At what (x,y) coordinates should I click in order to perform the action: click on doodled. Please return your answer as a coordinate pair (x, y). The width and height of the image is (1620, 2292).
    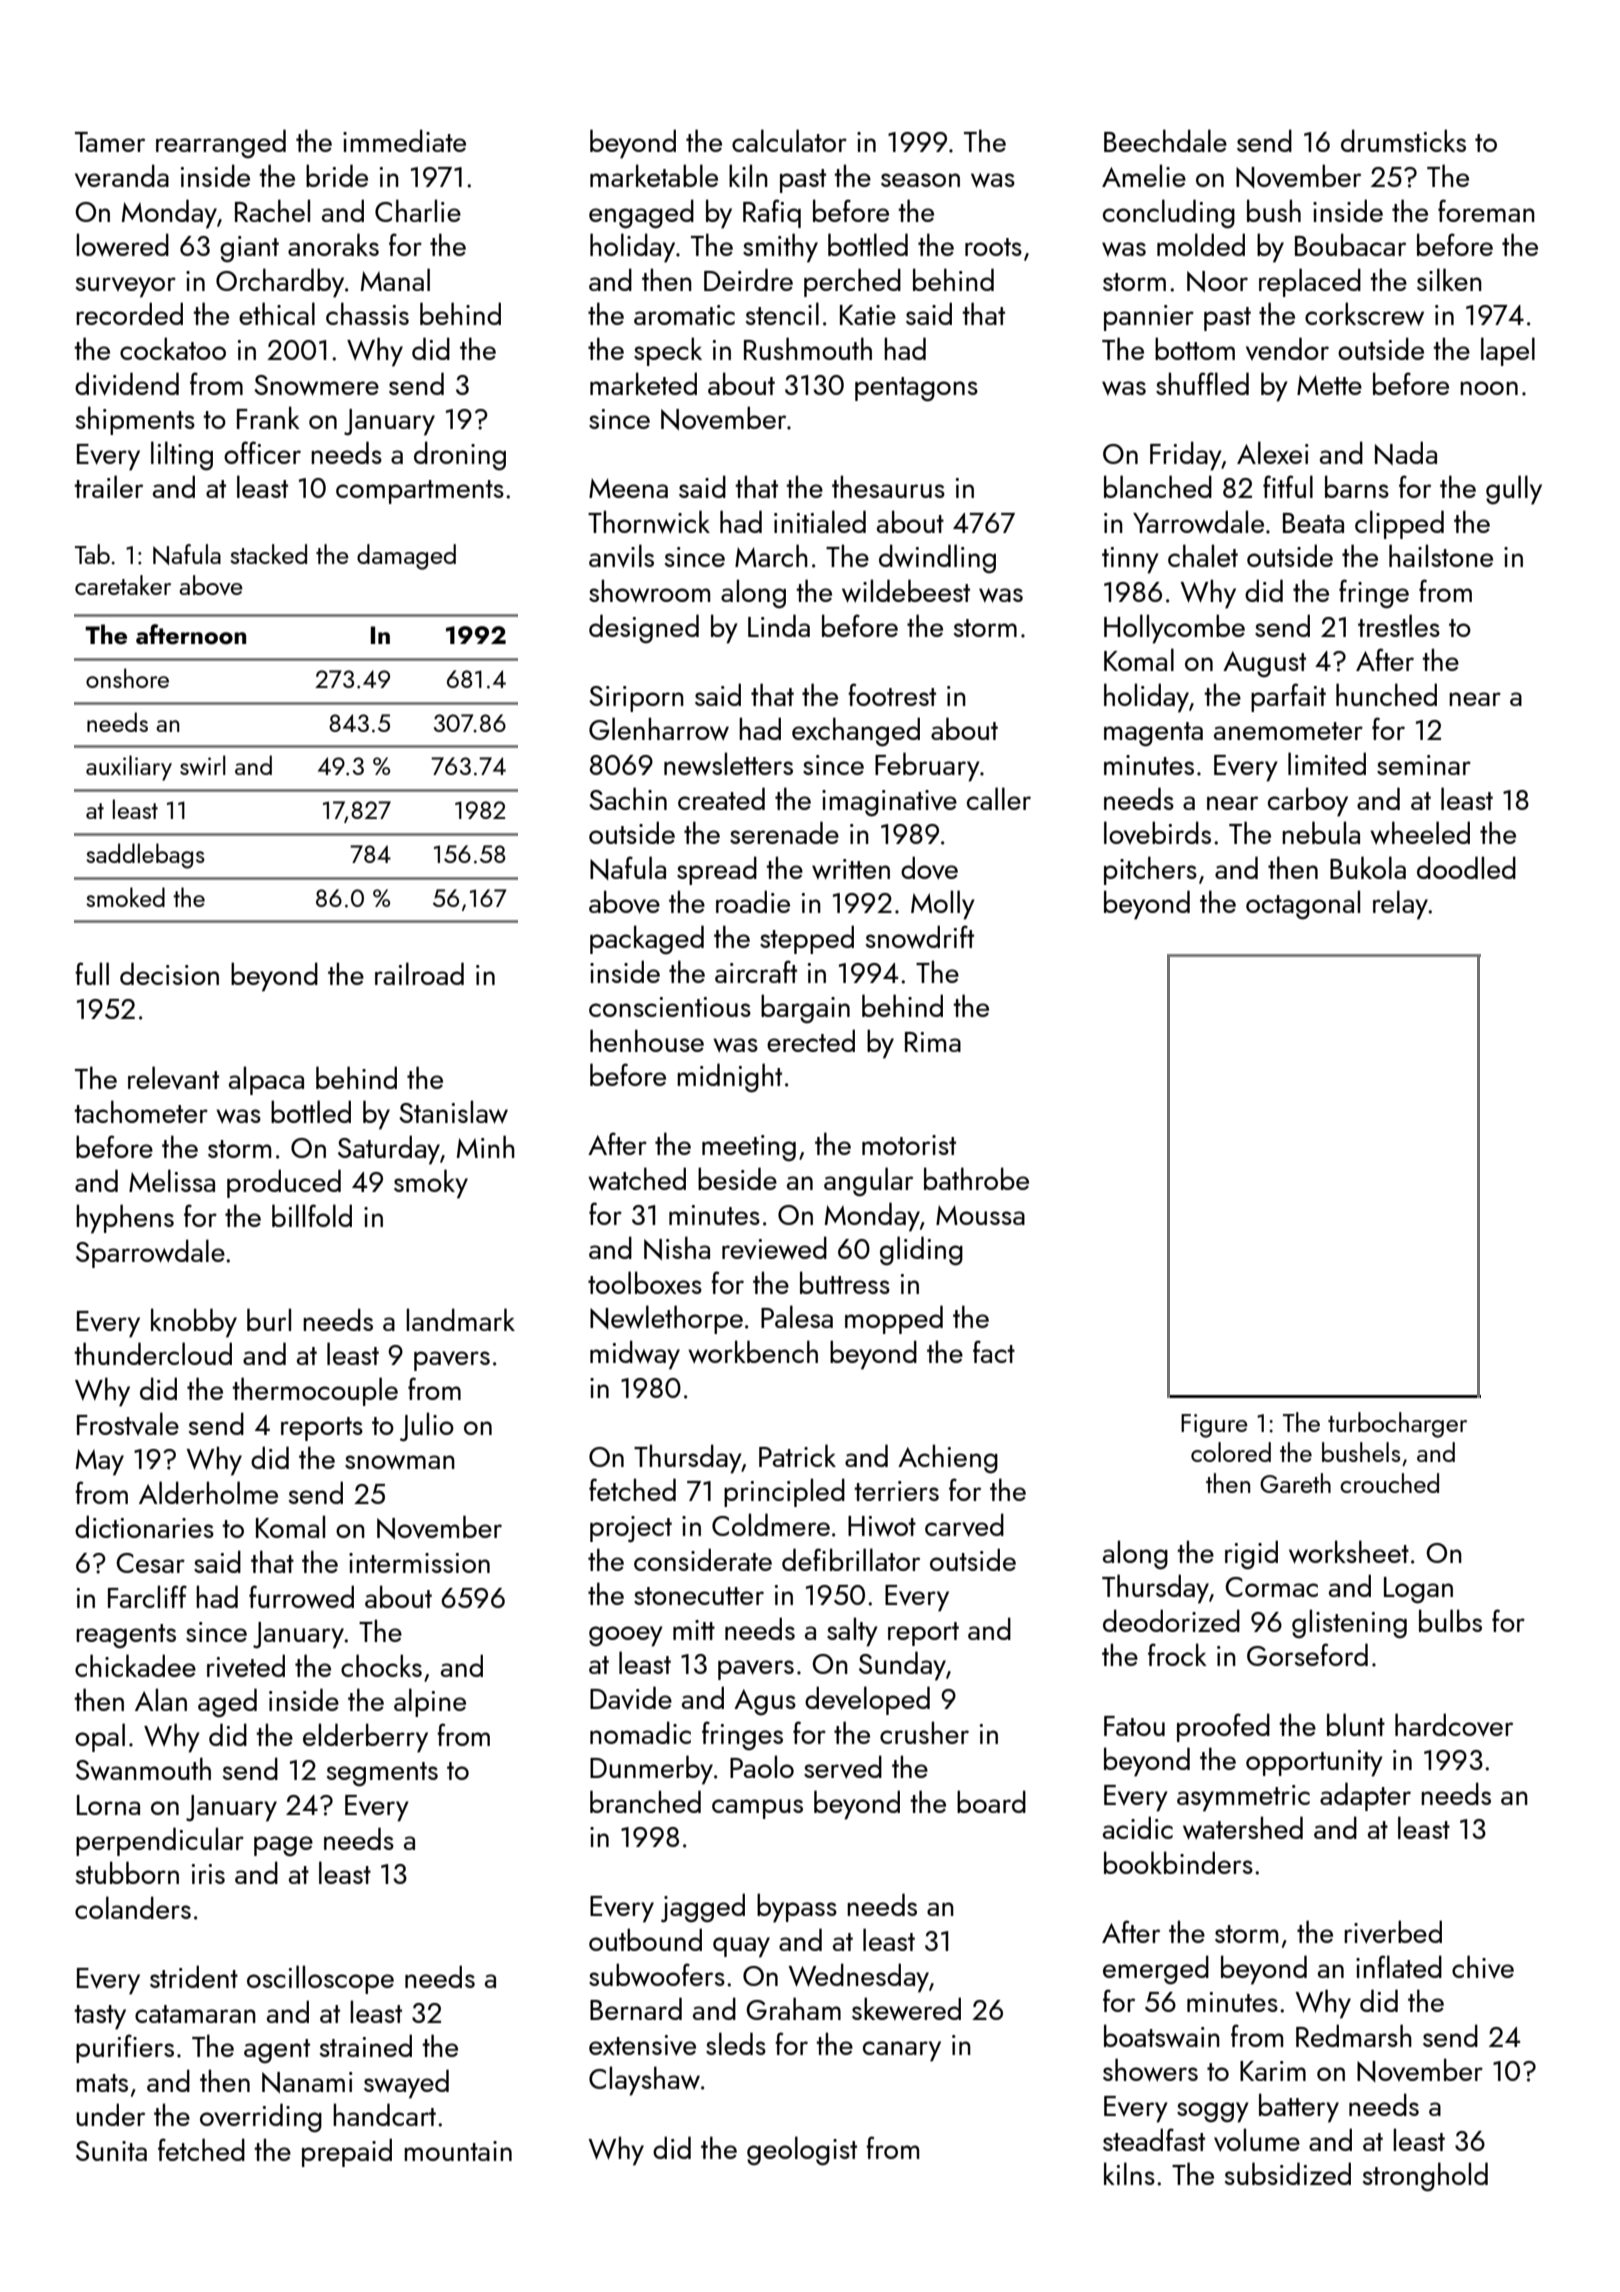
    Looking at the image, I should click on (1466, 867).
